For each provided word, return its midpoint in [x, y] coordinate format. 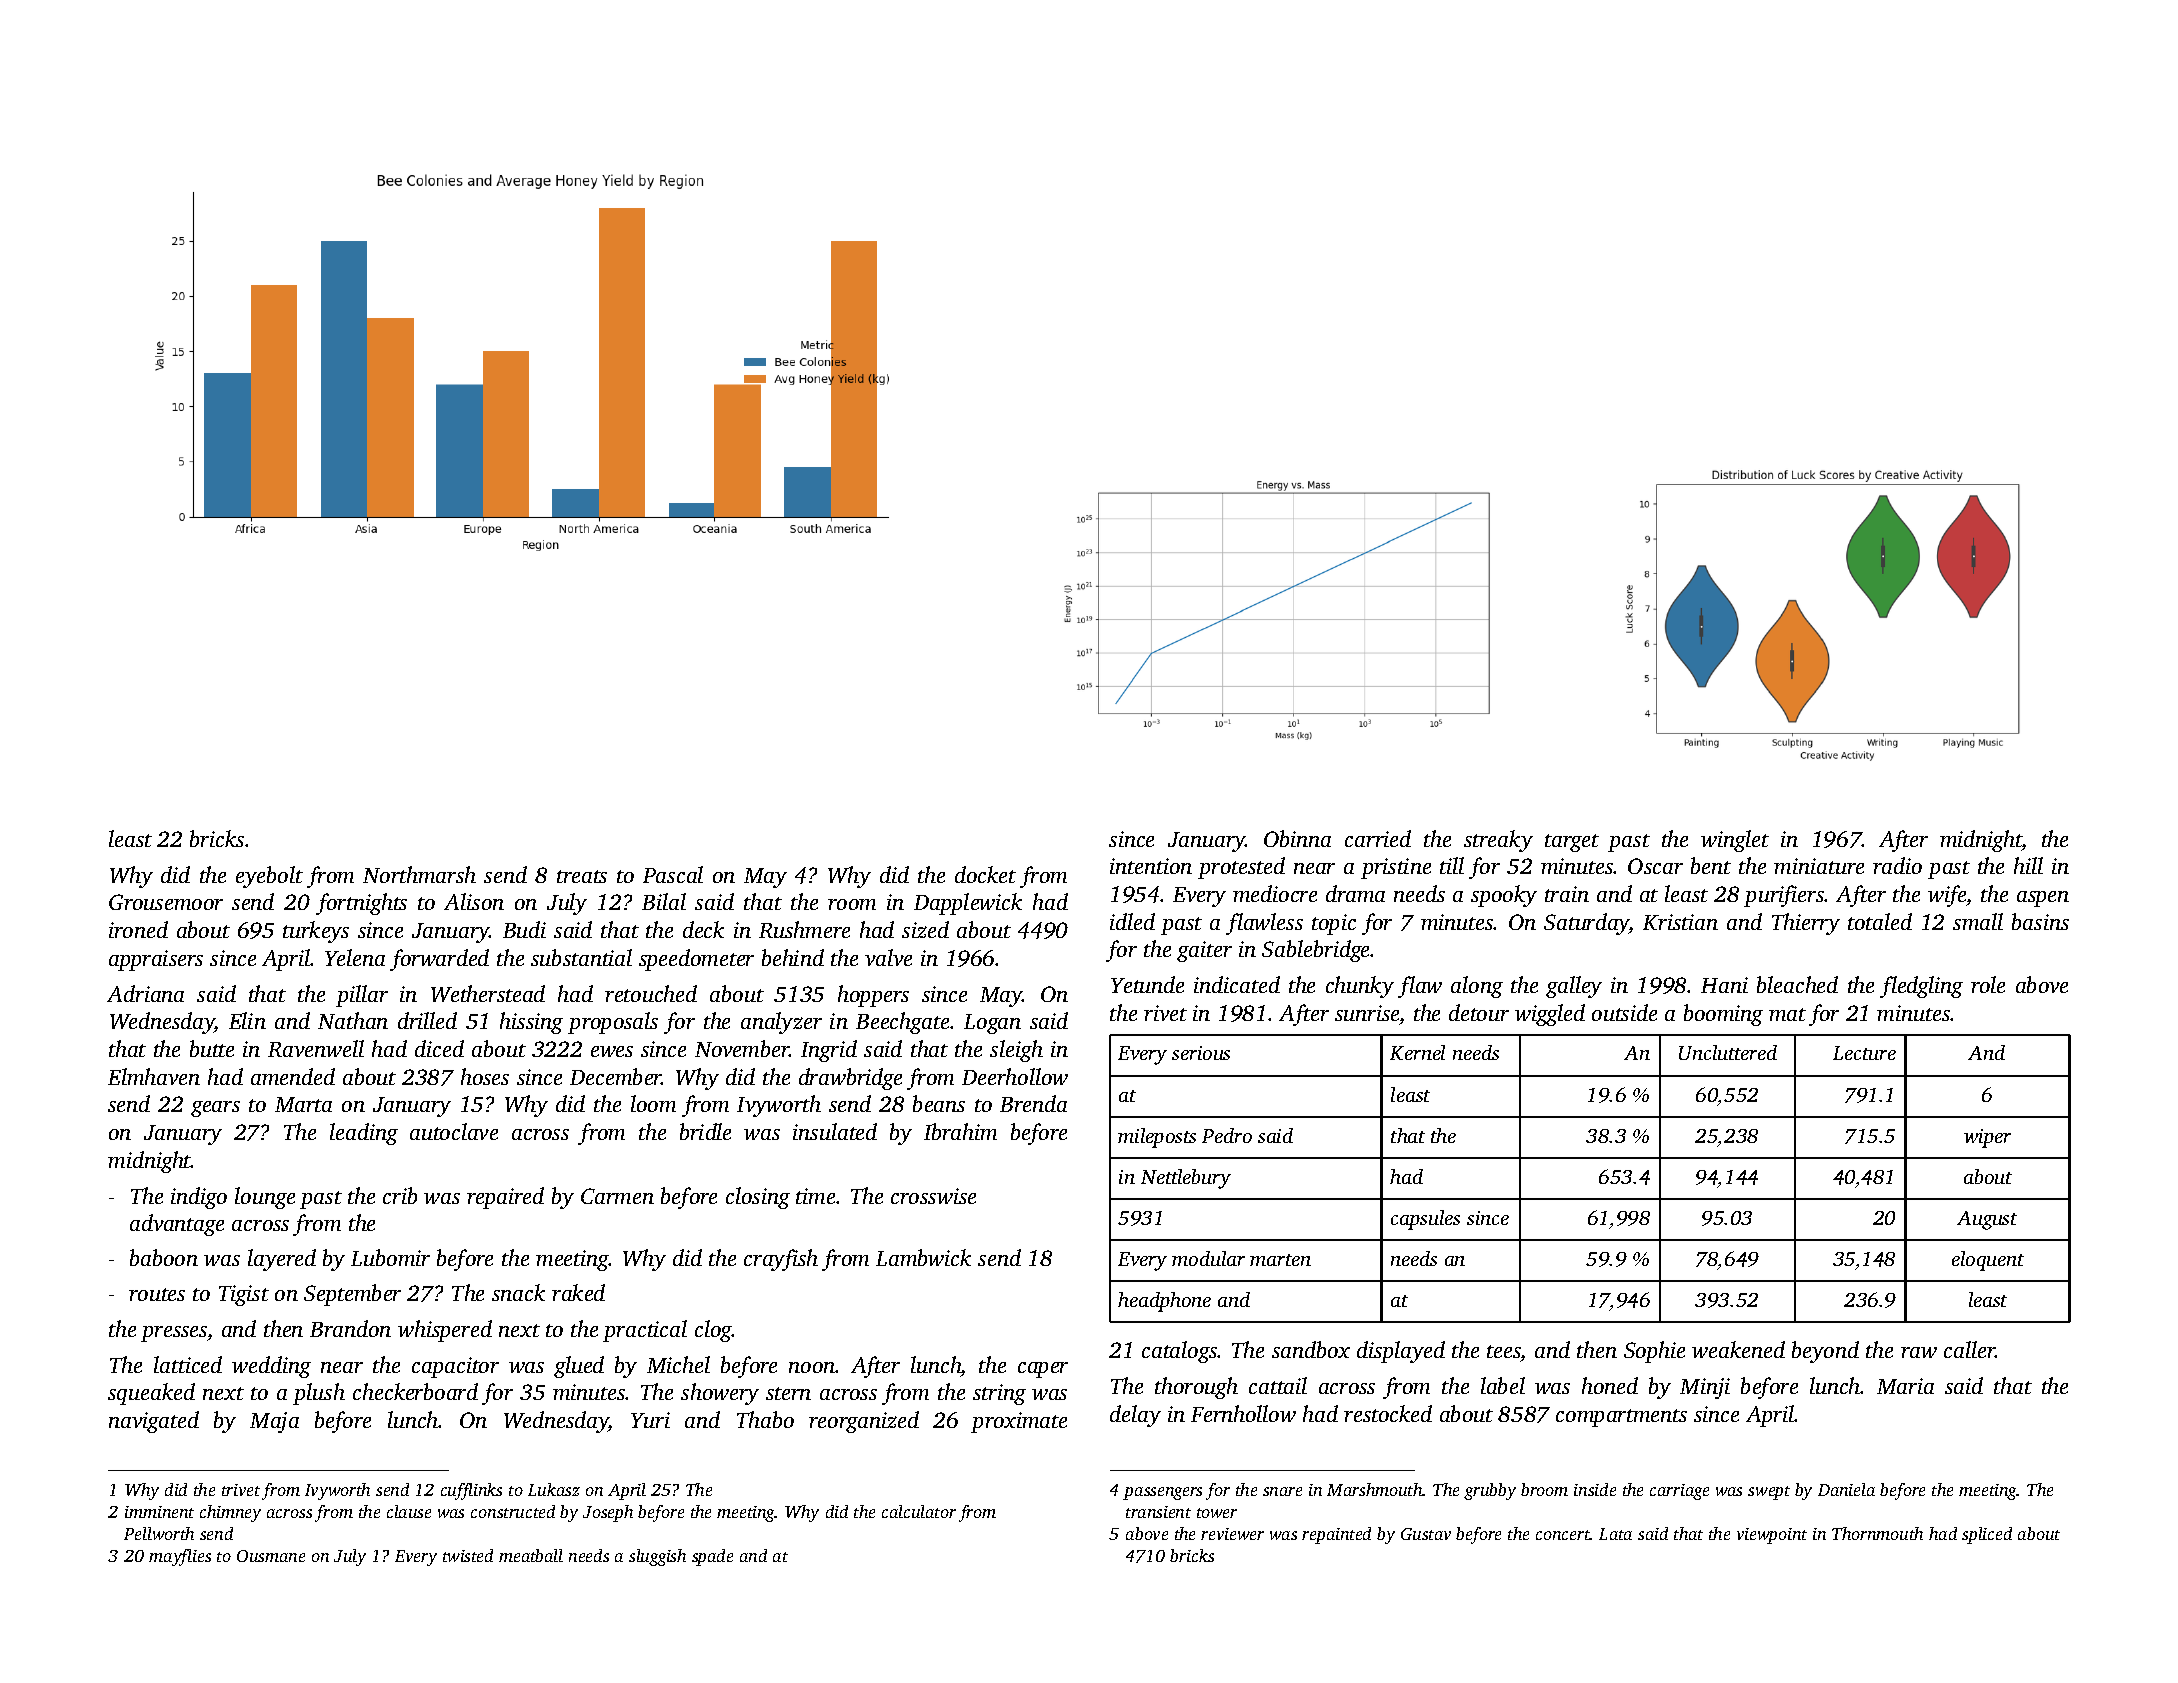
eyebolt [269, 877]
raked [578, 1292]
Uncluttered [1728, 1052]
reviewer [1232, 1534]
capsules [1425, 1220]
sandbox [1311, 1349]
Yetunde [1147, 984]
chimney [230, 1513]
